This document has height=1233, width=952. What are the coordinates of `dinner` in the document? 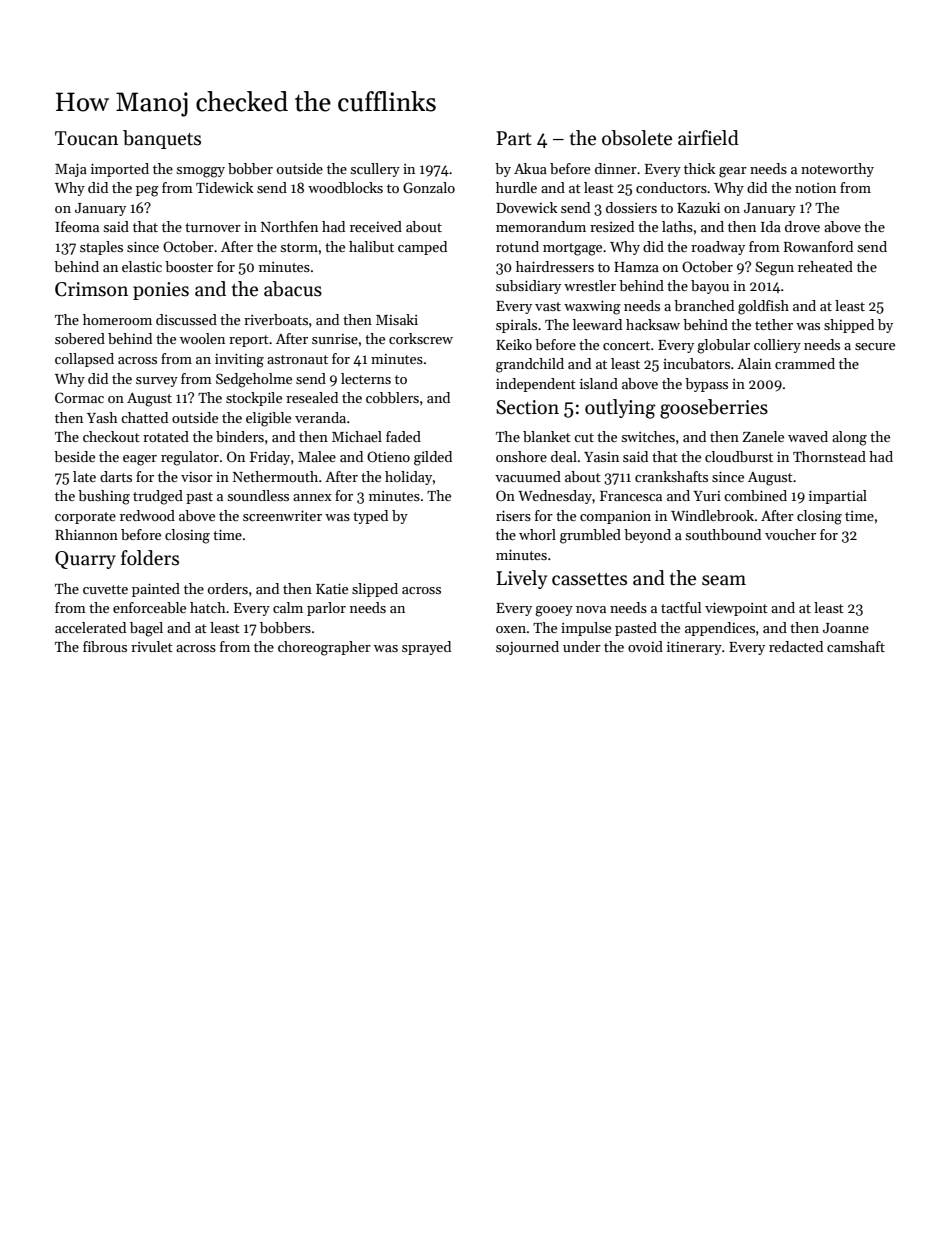 It's located at (616, 168).
